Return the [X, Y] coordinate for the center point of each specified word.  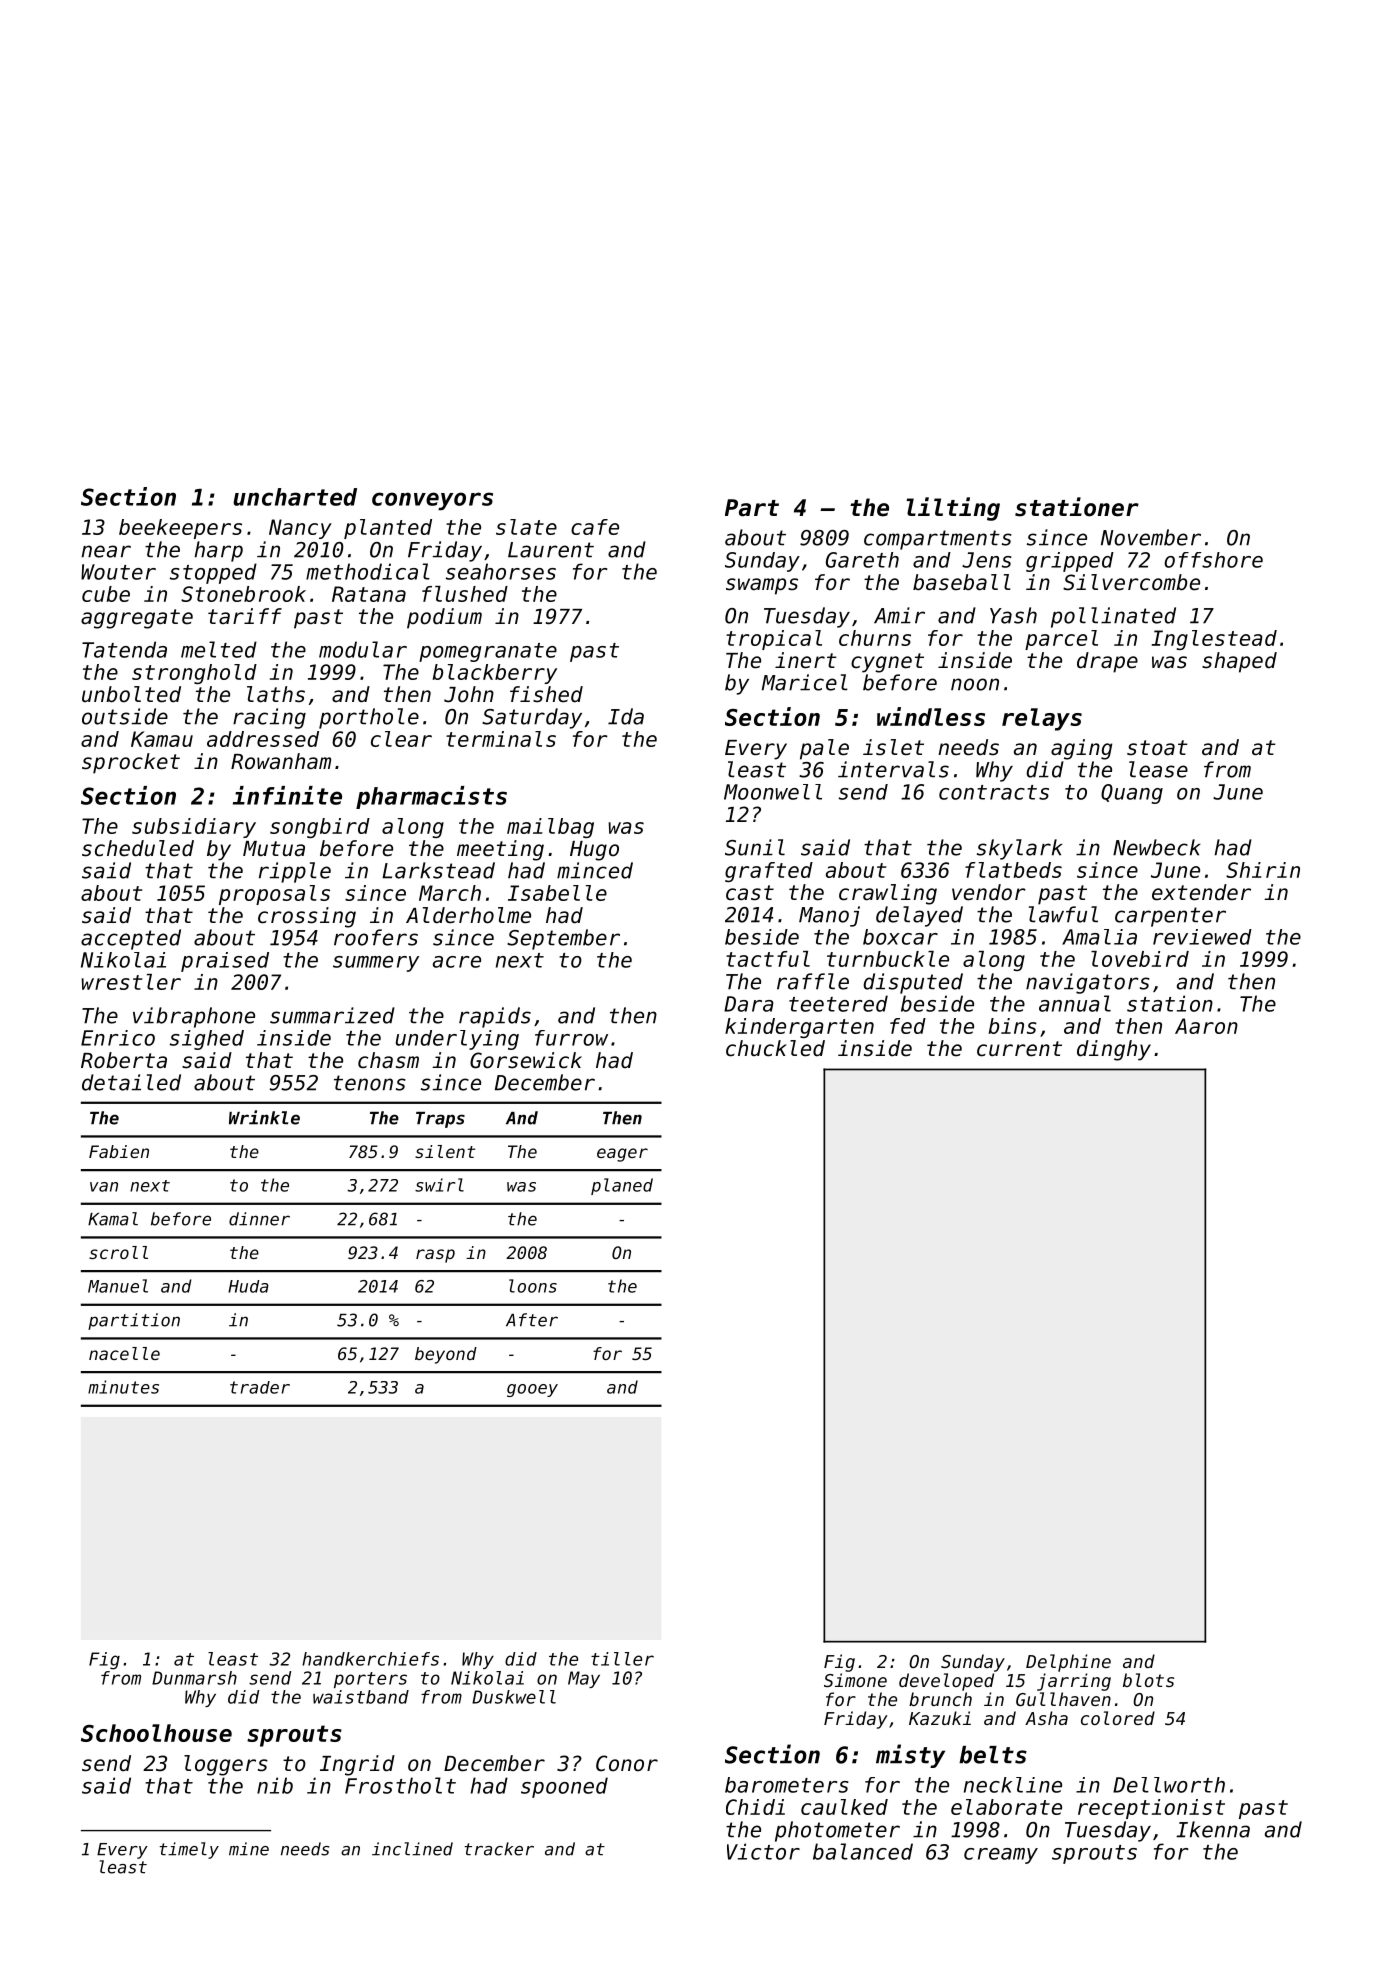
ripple [295, 872]
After [532, 1320]
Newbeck [1157, 847]
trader [260, 1387]
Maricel [805, 682]
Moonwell [773, 792]
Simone [855, 1680]
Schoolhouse [156, 1733]
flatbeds [1013, 870]
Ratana [369, 594]
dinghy [1114, 1050]
